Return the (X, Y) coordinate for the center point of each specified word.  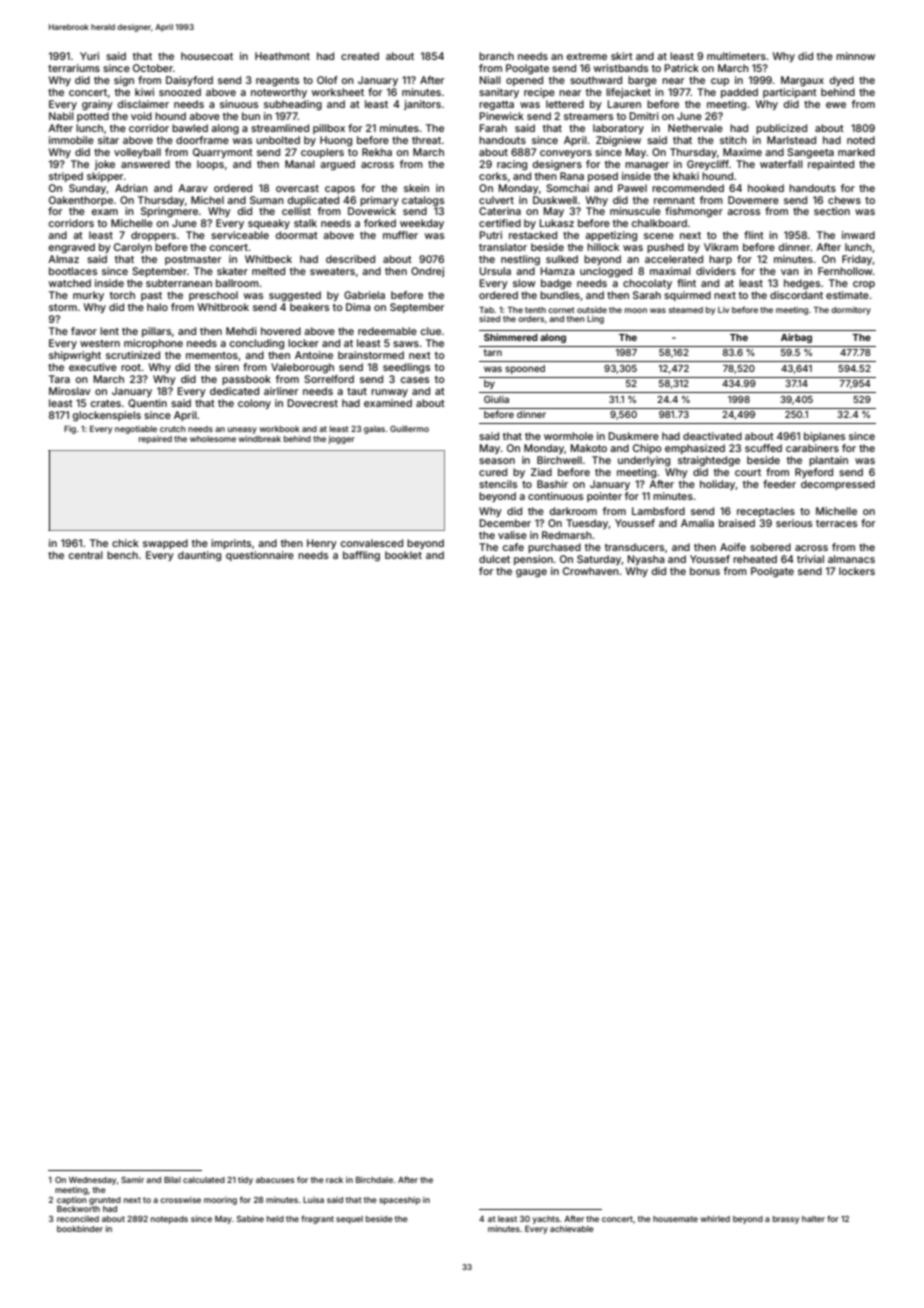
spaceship (400, 1201)
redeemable (387, 331)
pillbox (329, 129)
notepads (169, 1220)
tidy (245, 1181)
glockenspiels (107, 416)
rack (334, 1180)
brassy (786, 1220)
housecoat (207, 56)
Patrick (681, 68)
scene (659, 236)
